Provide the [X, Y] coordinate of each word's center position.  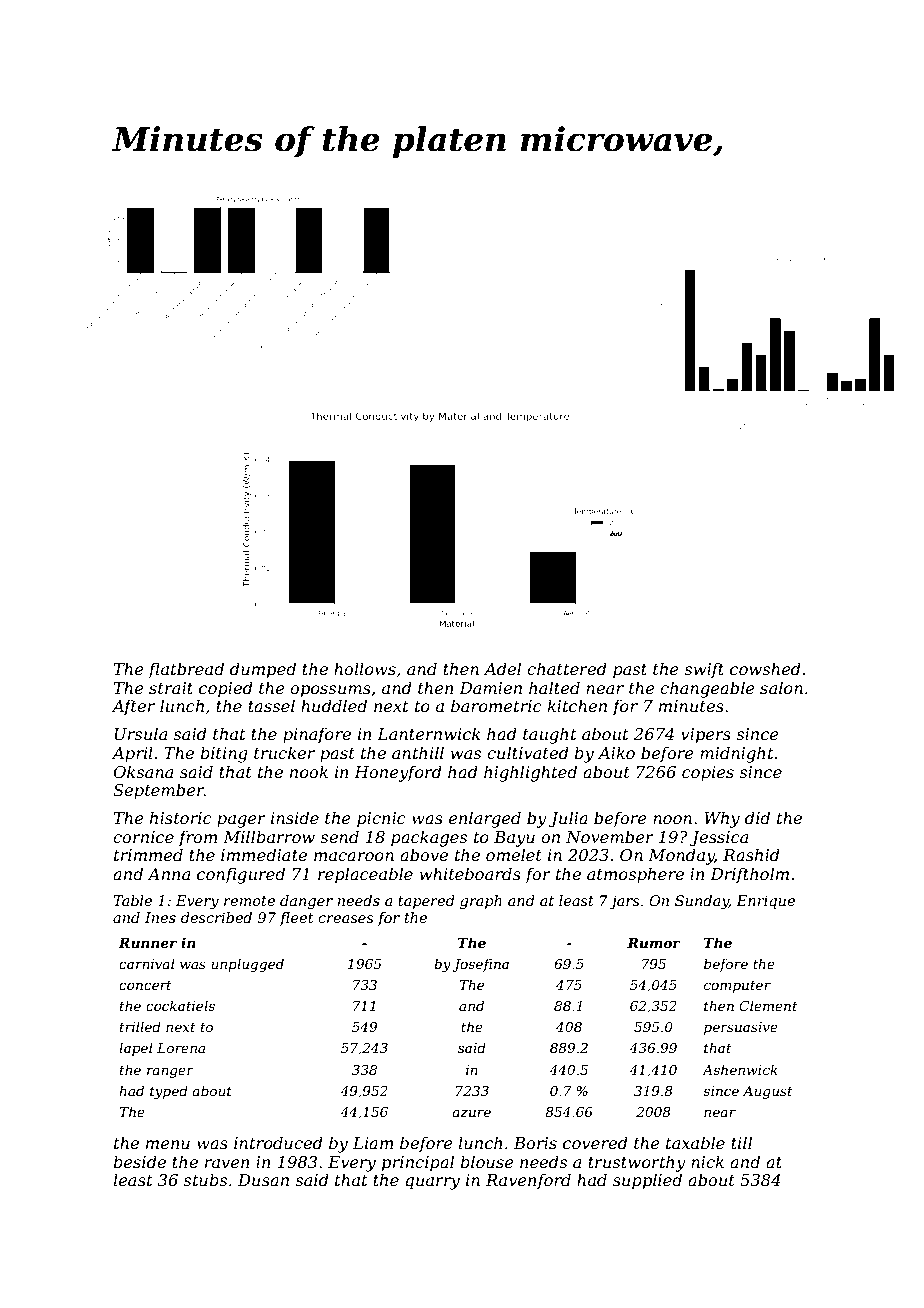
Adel [502, 668]
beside [139, 1161]
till [741, 1142]
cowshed [765, 668]
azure [472, 1113]
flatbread [186, 670]
